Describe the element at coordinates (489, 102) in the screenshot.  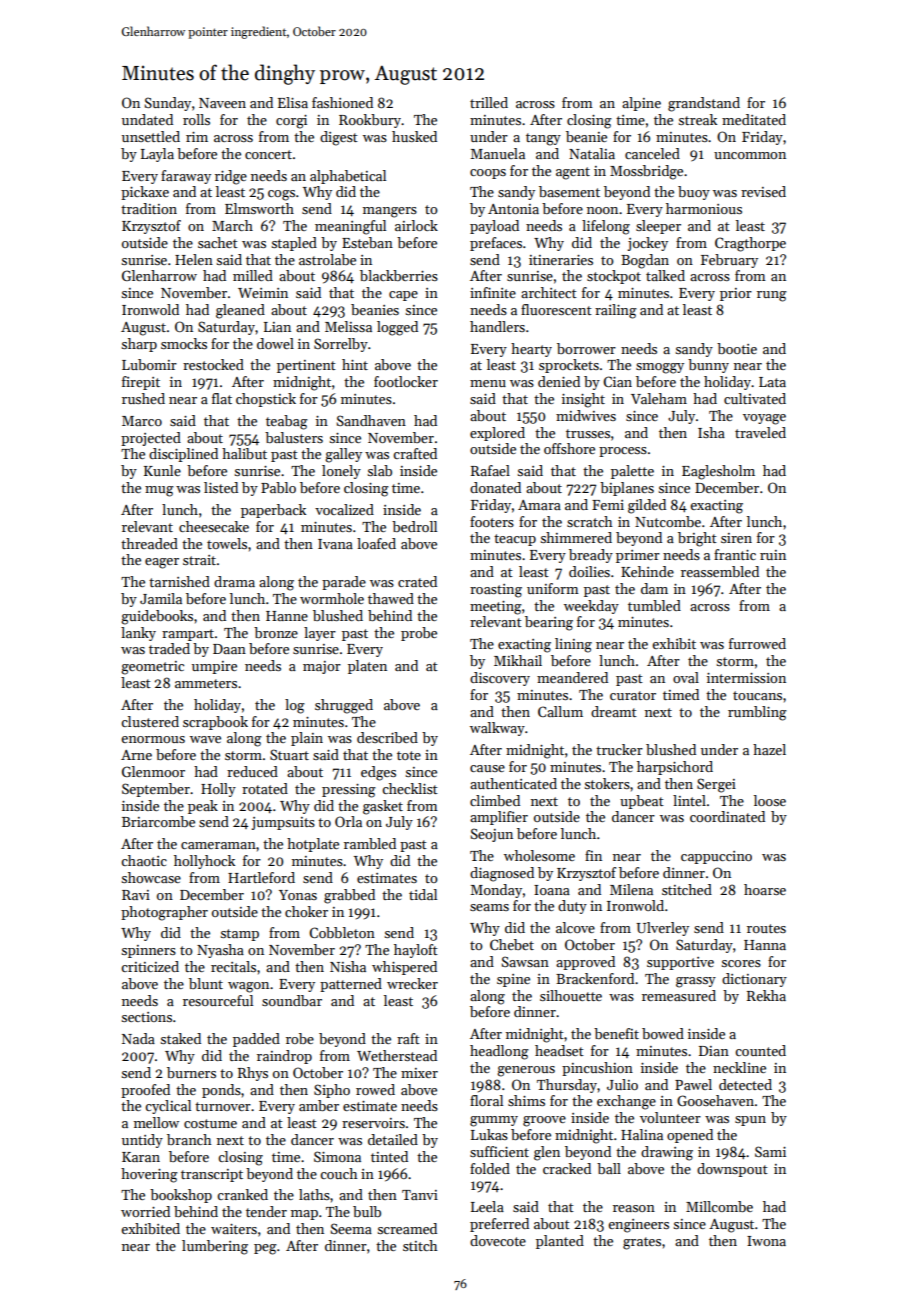
I see `trilled` at that location.
